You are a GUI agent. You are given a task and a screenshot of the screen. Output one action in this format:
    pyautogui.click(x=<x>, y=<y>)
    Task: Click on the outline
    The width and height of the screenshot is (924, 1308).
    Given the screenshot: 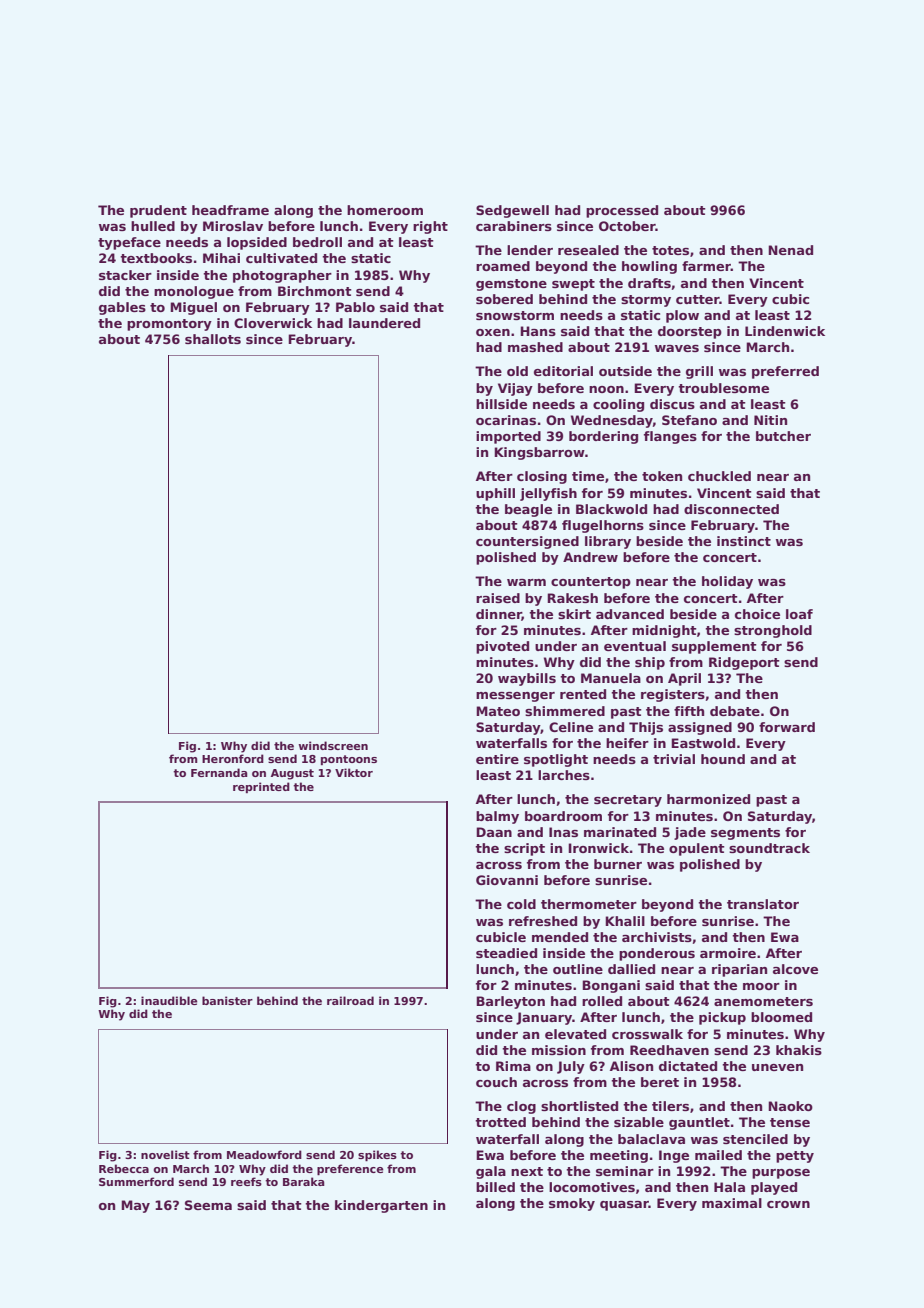 What is the action you would take?
    pyautogui.click(x=578, y=969)
